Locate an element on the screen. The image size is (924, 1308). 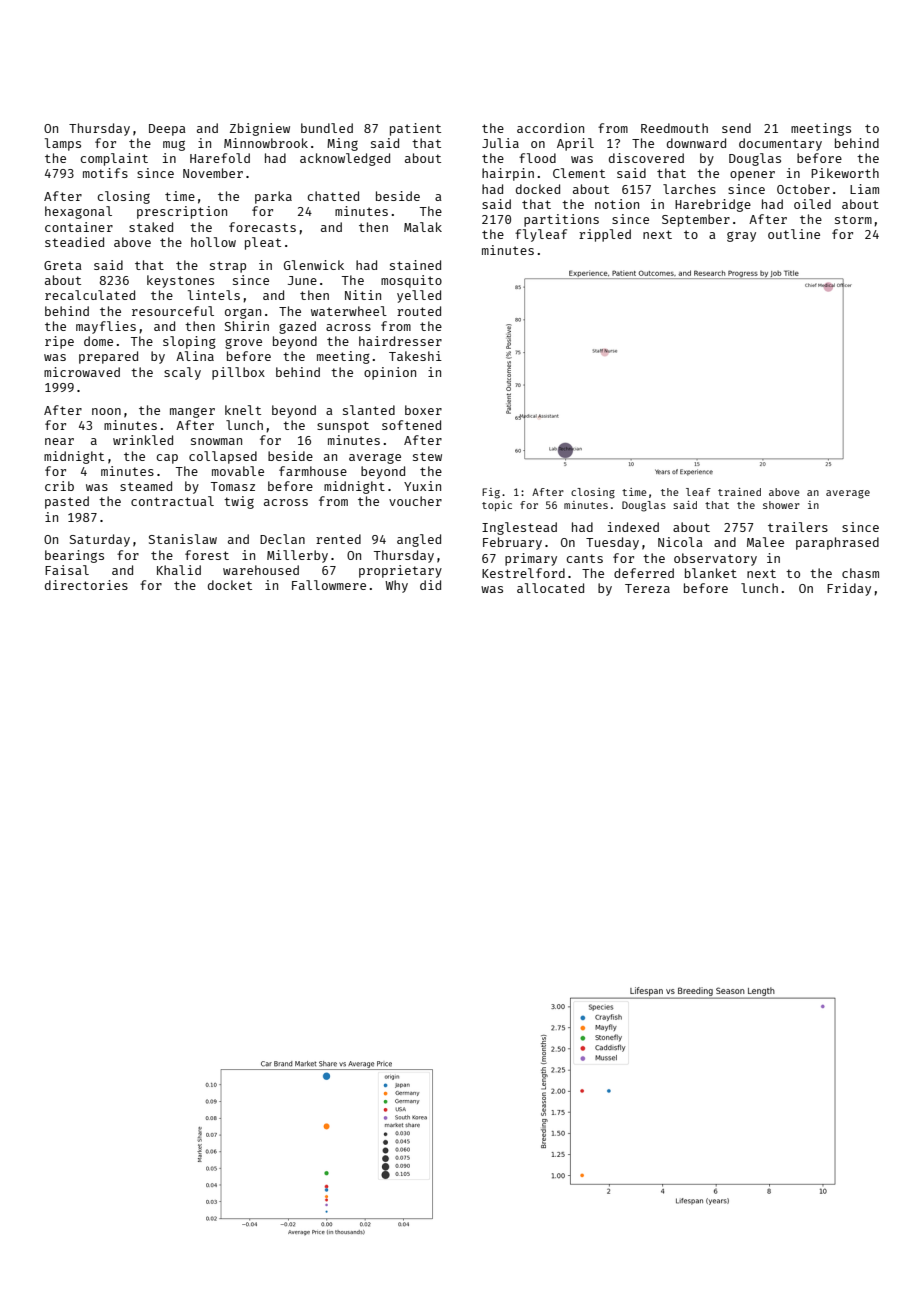
motifs is located at coordinates (105, 173).
